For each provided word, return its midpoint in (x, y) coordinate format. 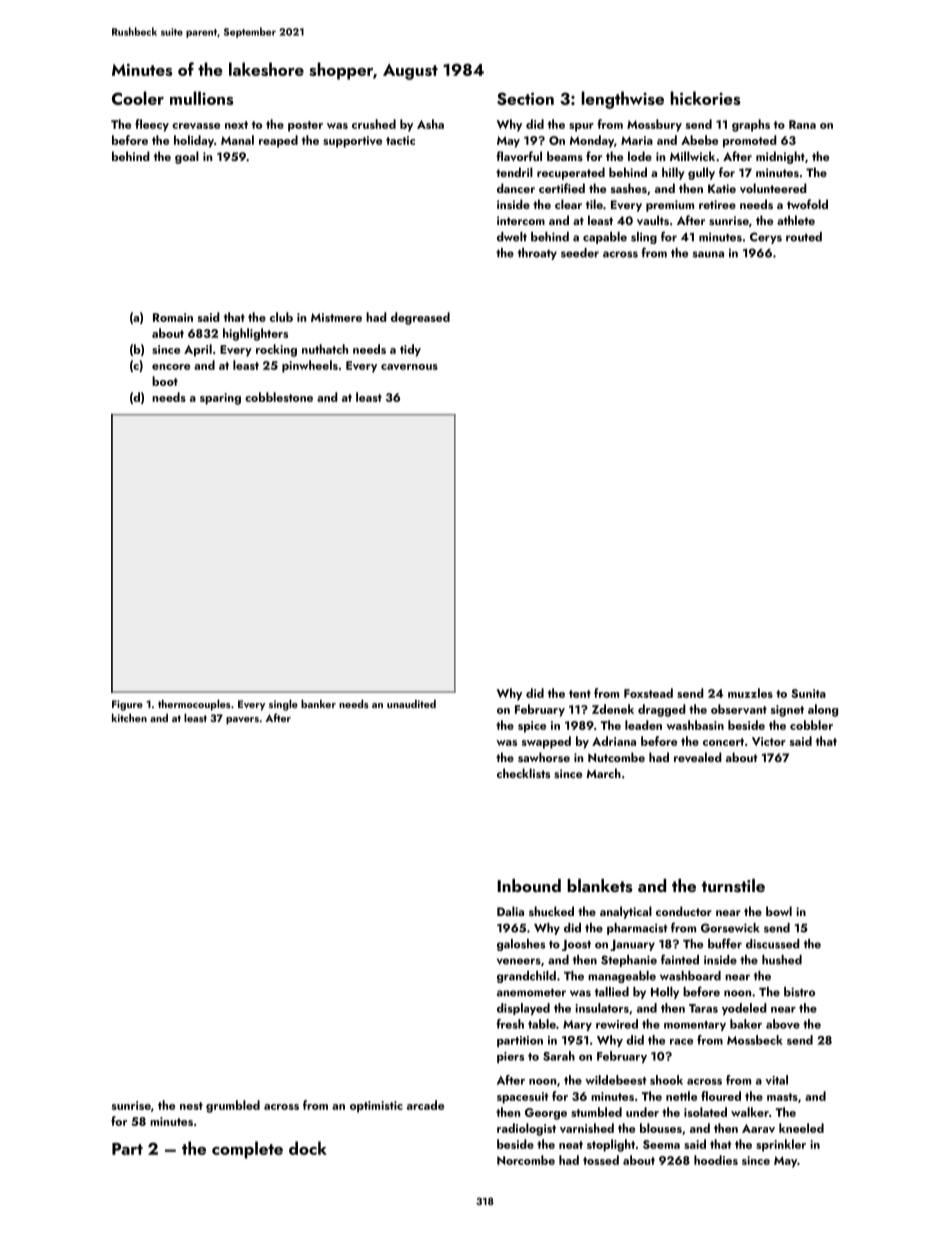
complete (247, 1150)
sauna (708, 254)
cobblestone (279, 397)
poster (305, 126)
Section (525, 98)
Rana (802, 124)
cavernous (409, 367)
